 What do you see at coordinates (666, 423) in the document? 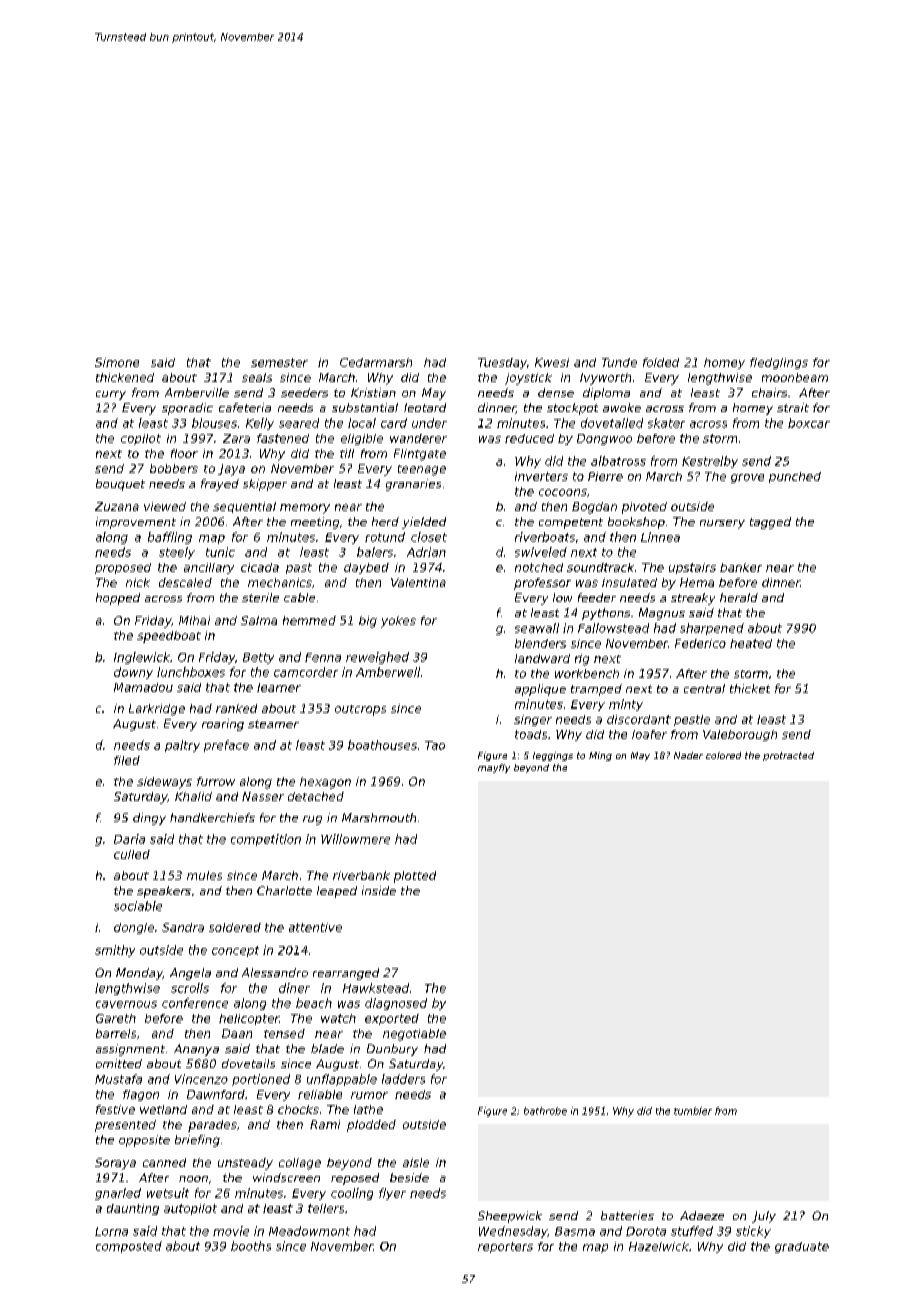
I see `skater` at bounding box center [666, 423].
